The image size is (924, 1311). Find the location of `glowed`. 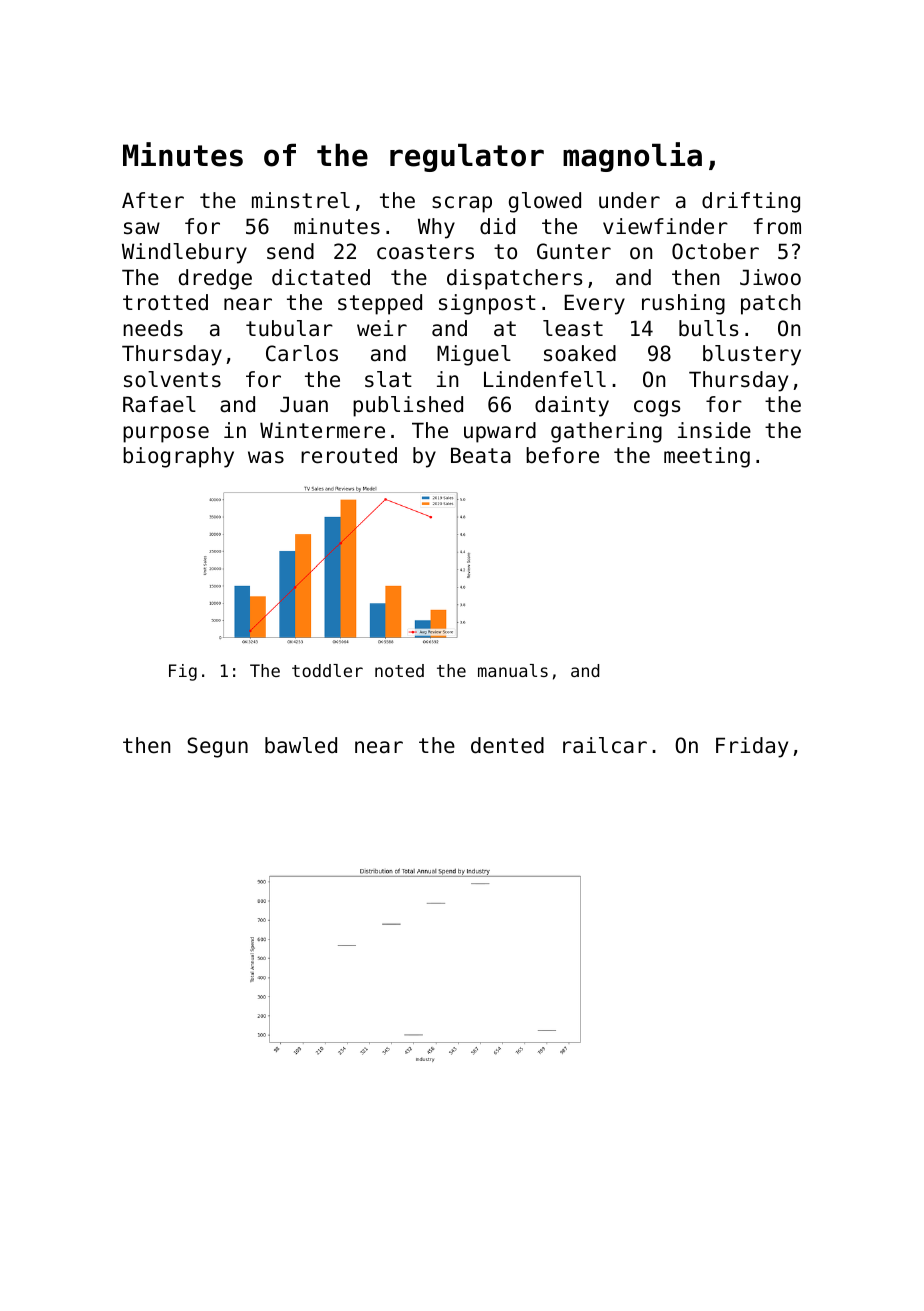

glowed is located at coordinates (545, 202).
